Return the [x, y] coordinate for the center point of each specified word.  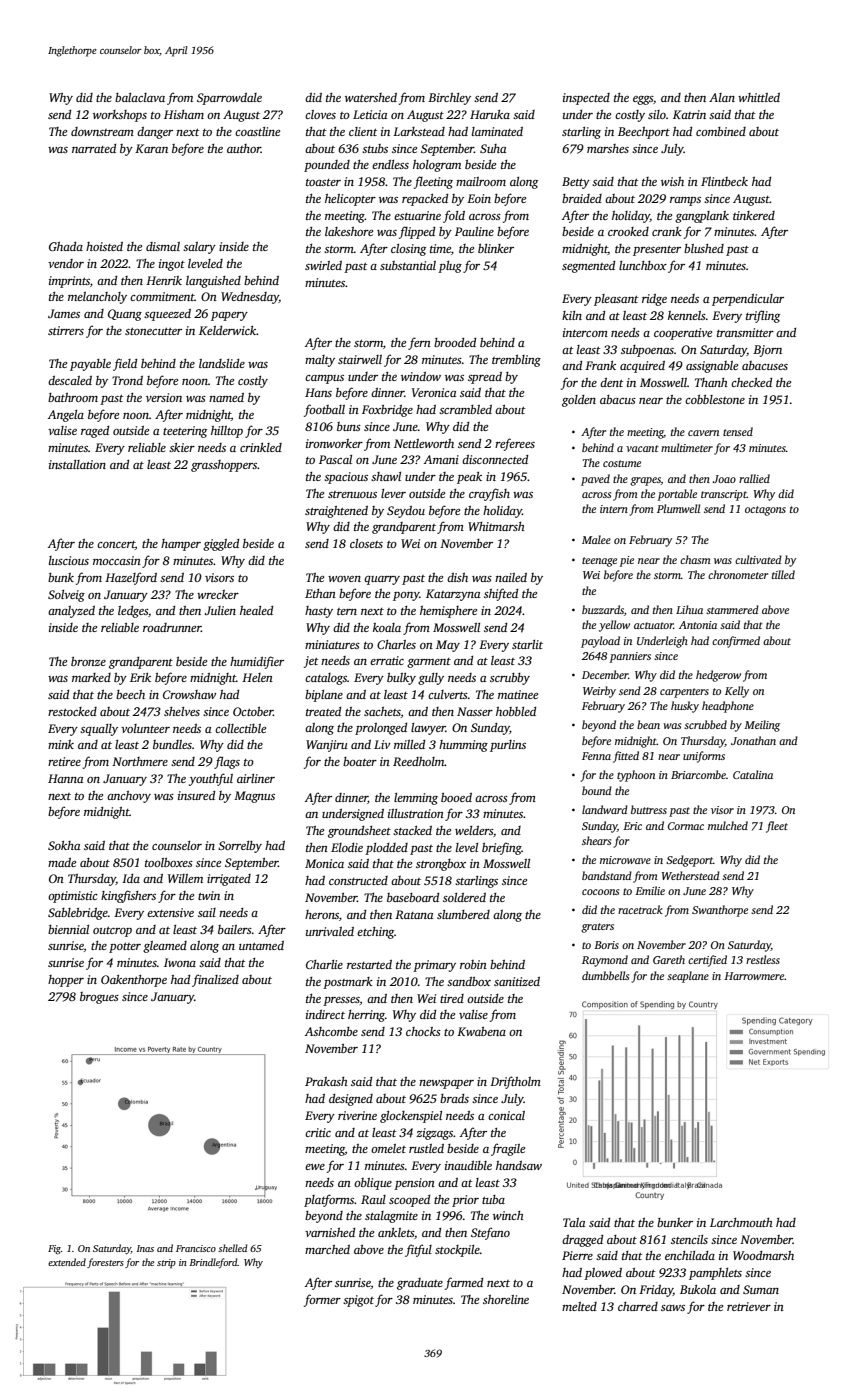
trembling [516, 361]
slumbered [463, 914]
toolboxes [169, 862]
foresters [105, 1263]
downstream [102, 131]
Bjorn [767, 351]
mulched [728, 825]
